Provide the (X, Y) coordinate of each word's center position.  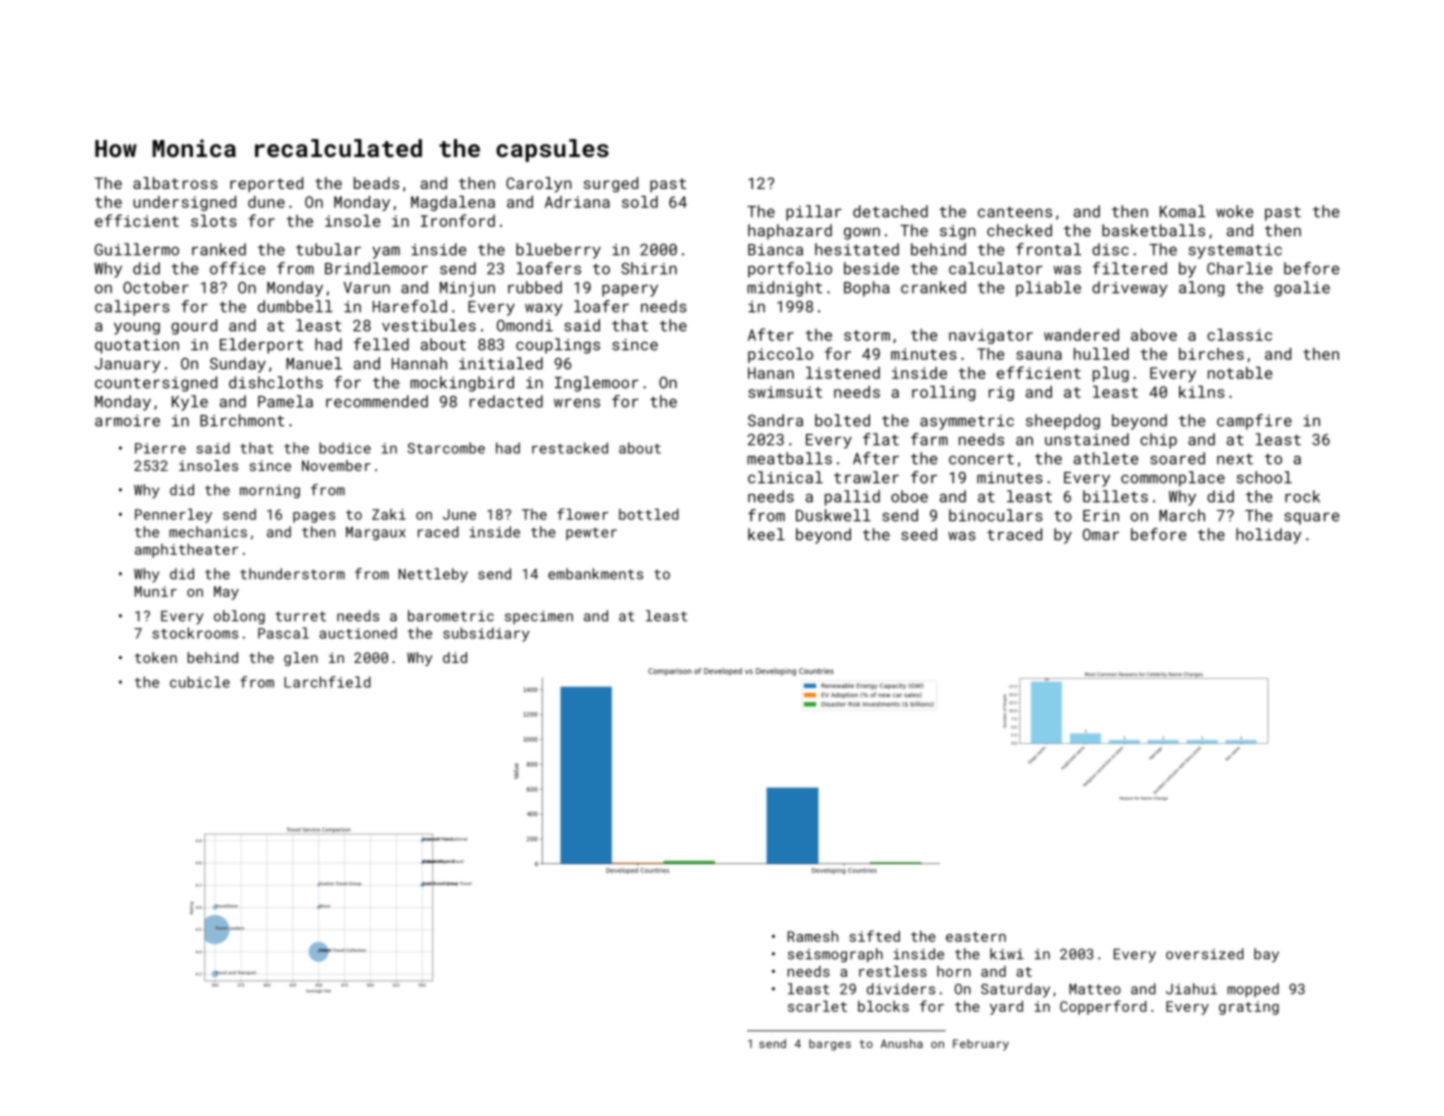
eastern (976, 937)
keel (766, 534)
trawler (866, 477)
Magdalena (453, 203)
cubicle (200, 682)
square (1311, 518)
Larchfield (327, 682)
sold (640, 202)
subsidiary (486, 634)
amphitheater (186, 551)
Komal (1183, 211)
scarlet (817, 1006)
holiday (1268, 536)
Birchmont (242, 420)
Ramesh (813, 936)
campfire (1254, 422)
